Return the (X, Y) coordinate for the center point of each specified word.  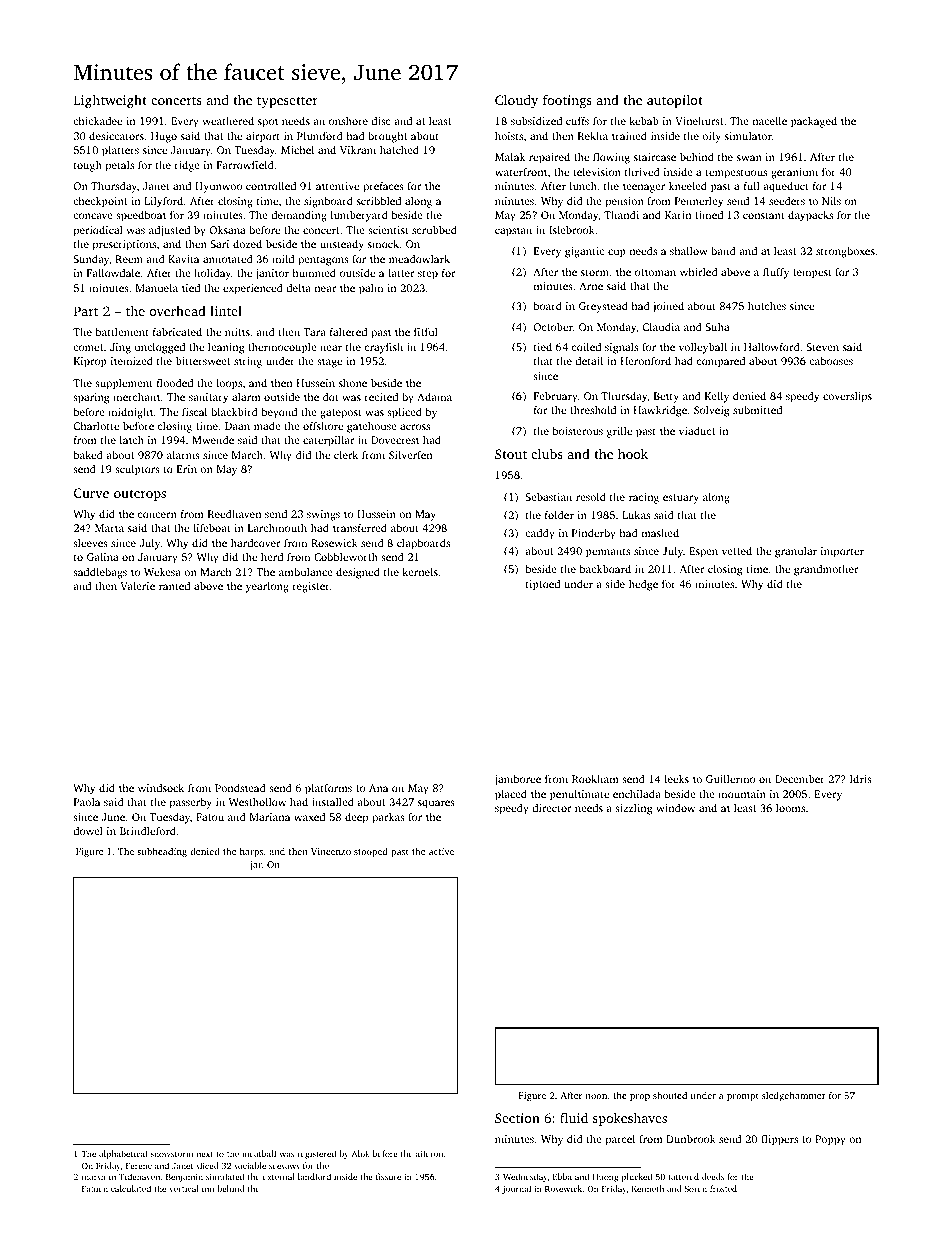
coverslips (847, 397)
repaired (549, 158)
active (441, 851)
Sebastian (548, 497)
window (675, 807)
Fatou (210, 817)
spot (268, 123)
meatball (259, 1153)
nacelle (770, 121)
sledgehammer (794, 1096)
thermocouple (282, 348)
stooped (371, 852)
